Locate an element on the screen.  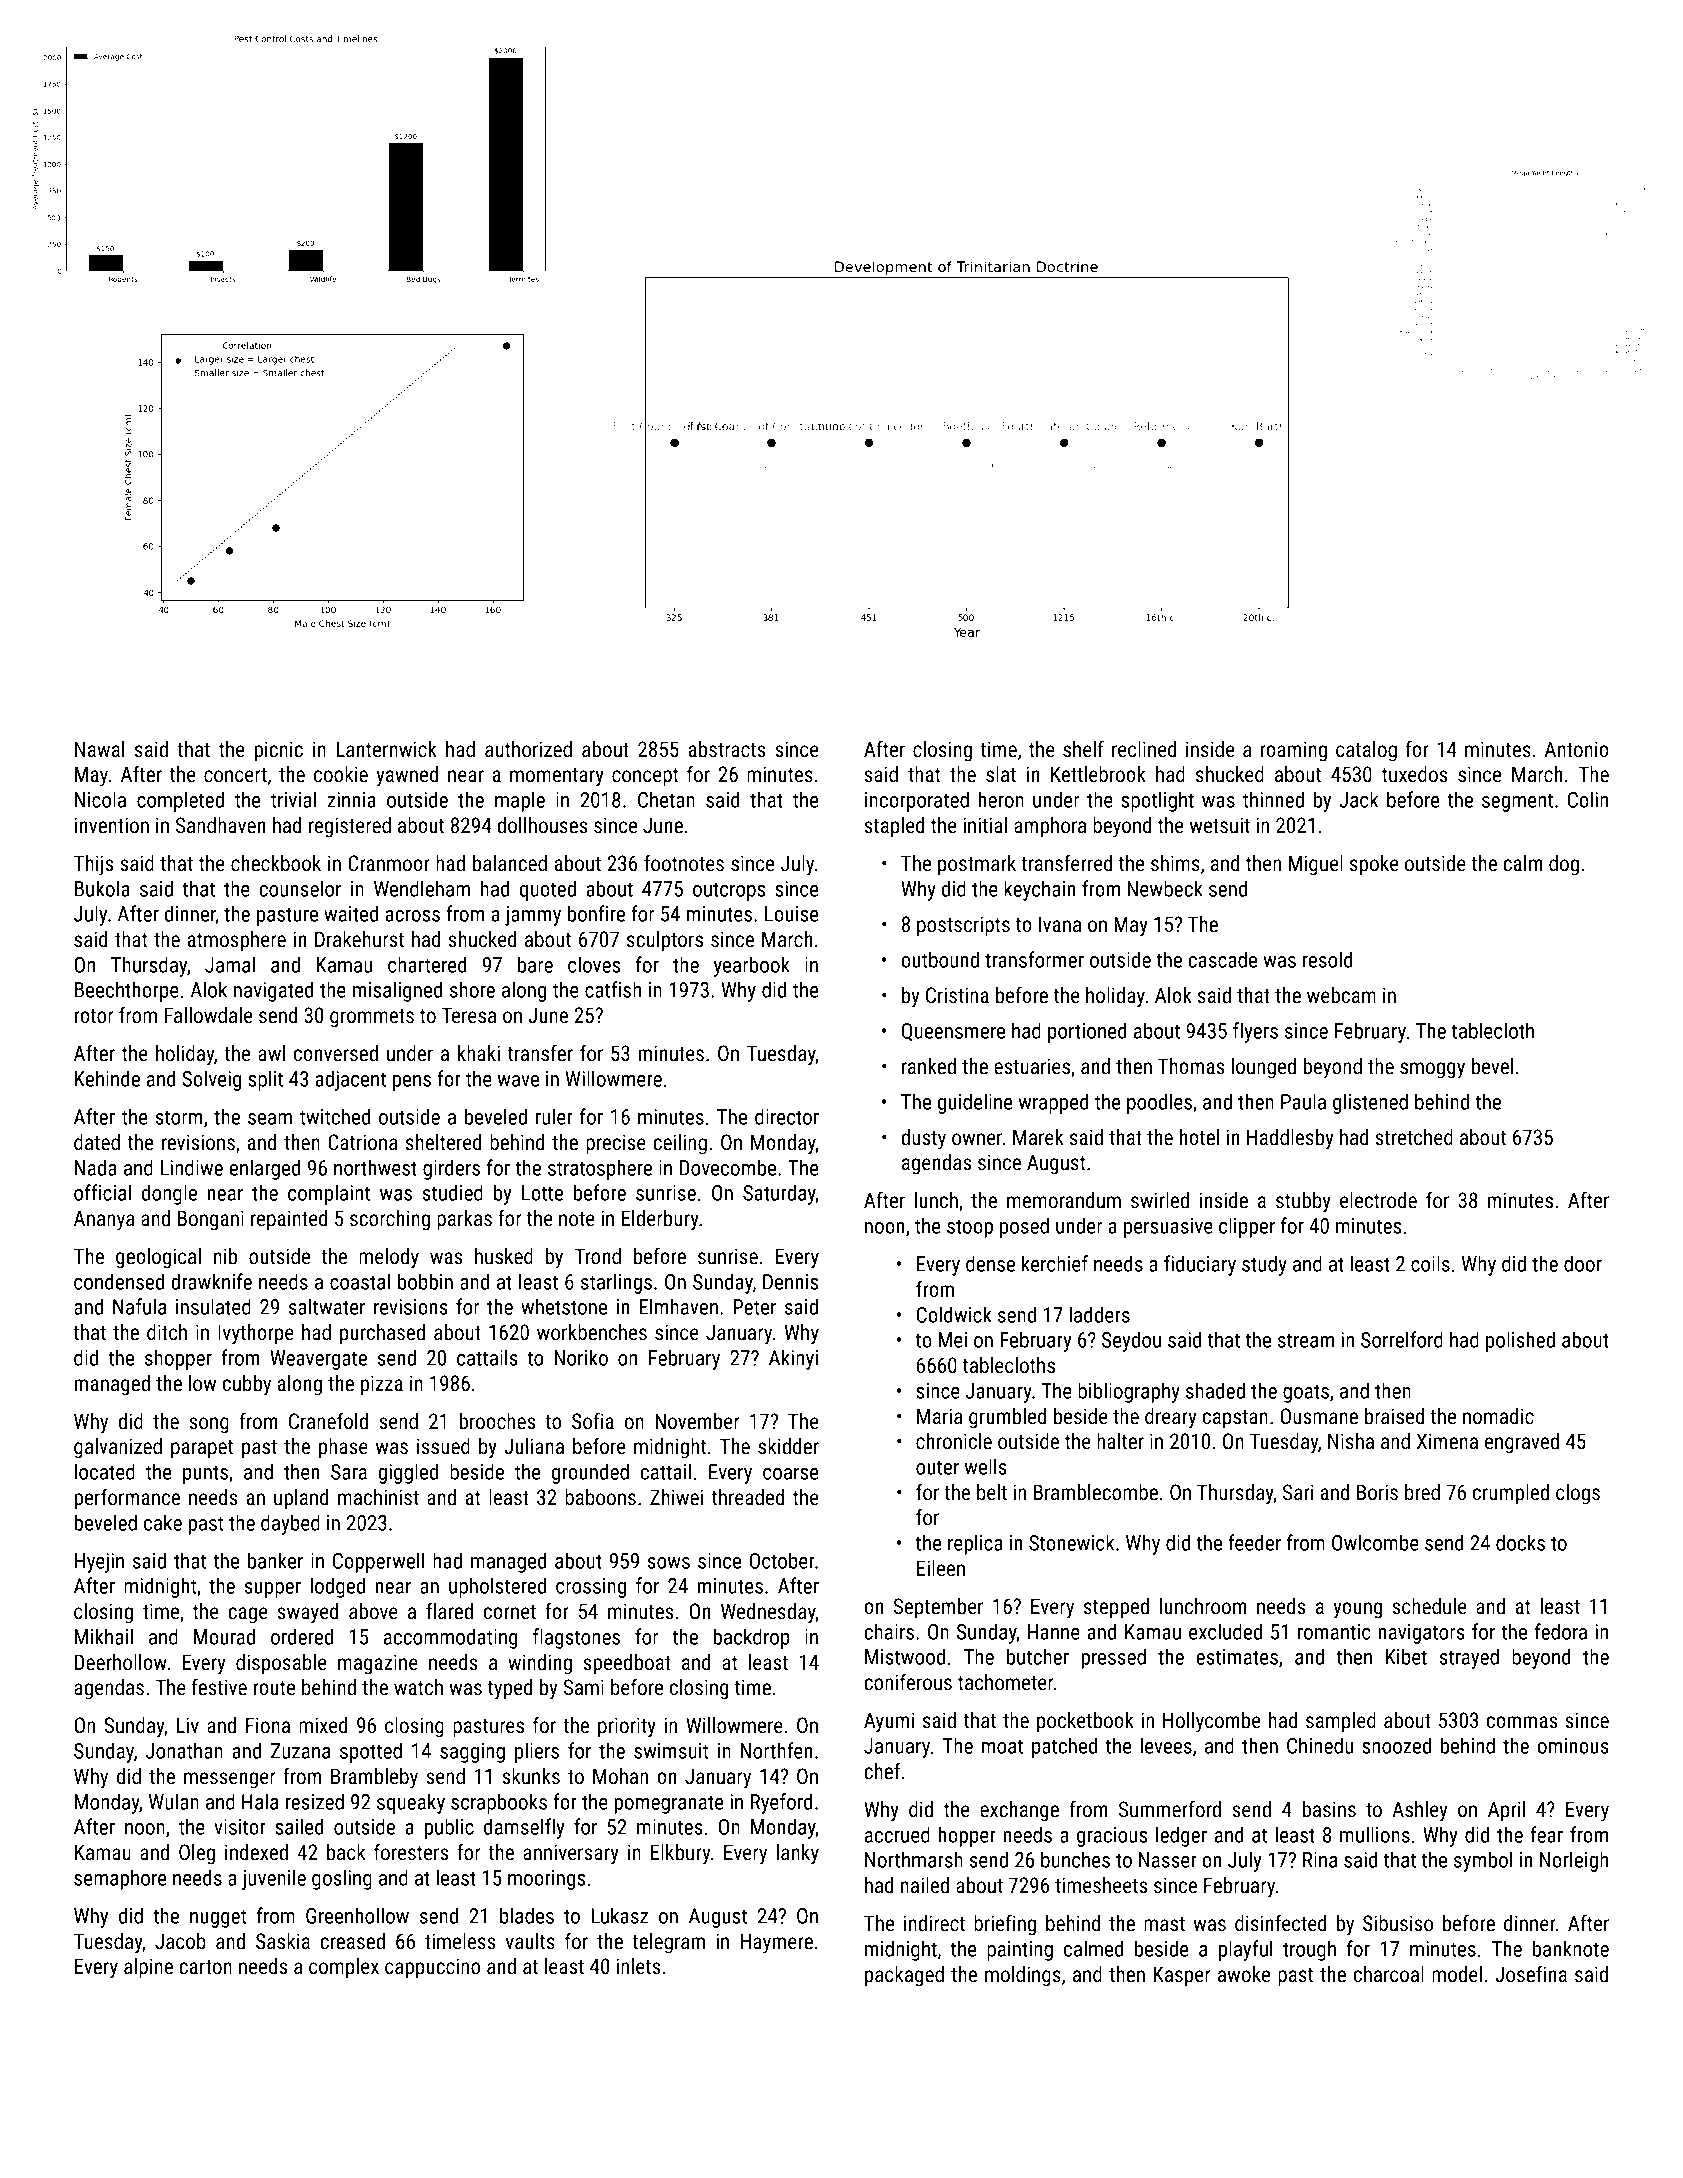
waited is located at coordinates (351, 913).
